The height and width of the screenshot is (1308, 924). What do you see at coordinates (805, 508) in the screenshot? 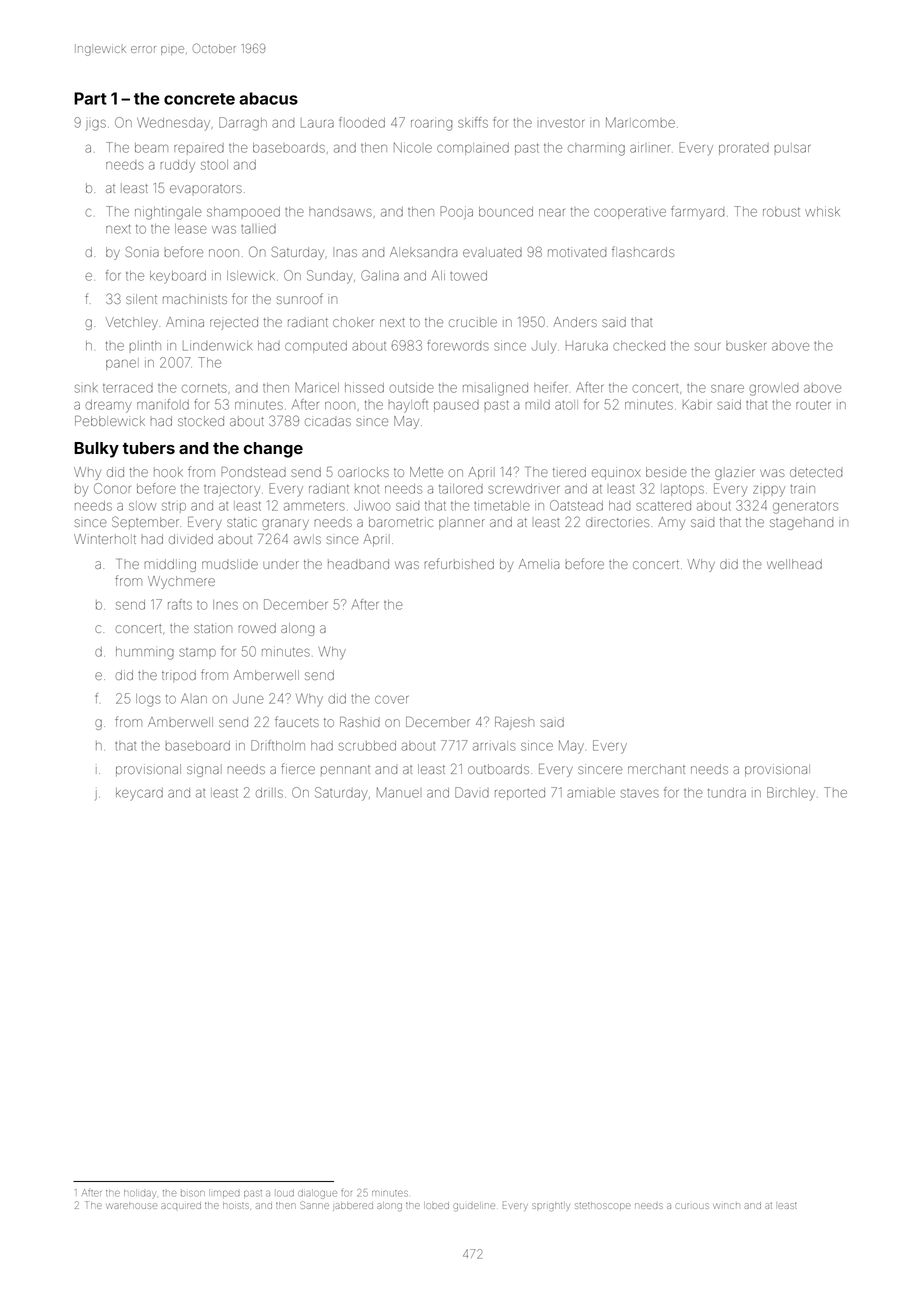
I see `generators` at bounding box center [805, 508].
